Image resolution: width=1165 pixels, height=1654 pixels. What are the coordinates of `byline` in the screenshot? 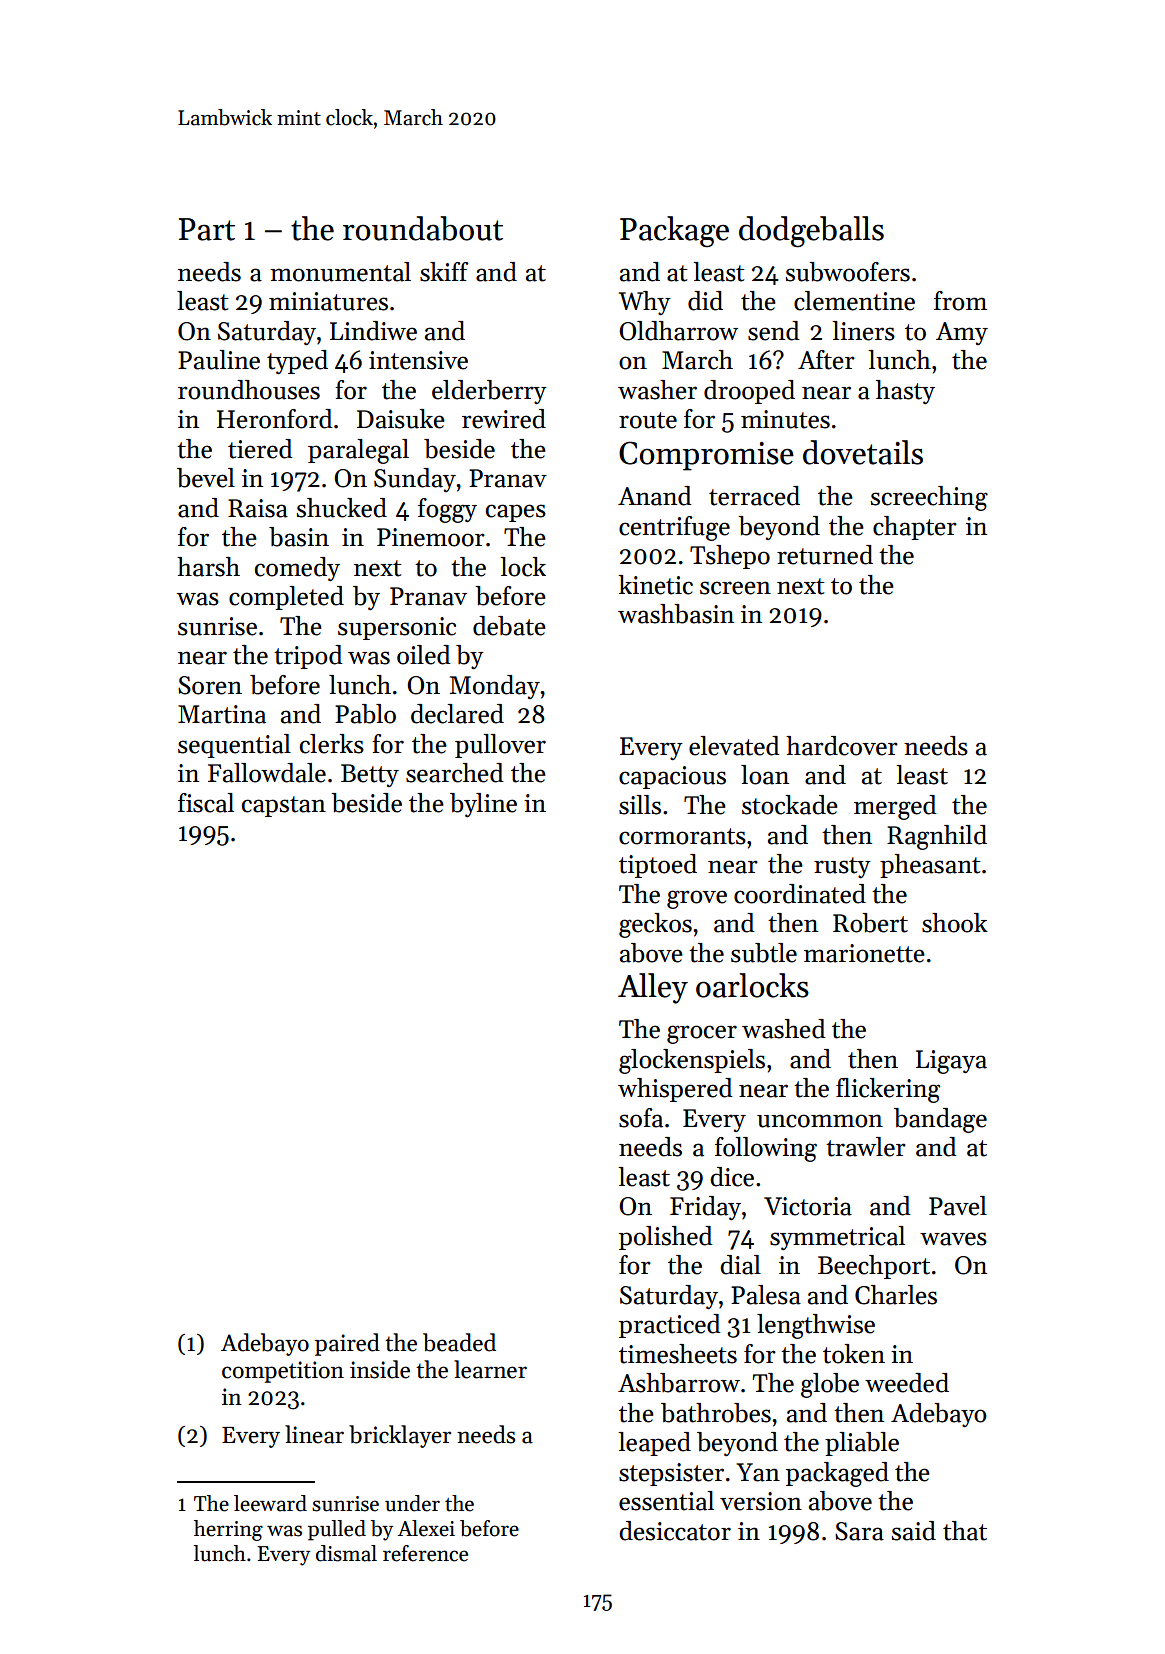 It's located at (483, 805).
